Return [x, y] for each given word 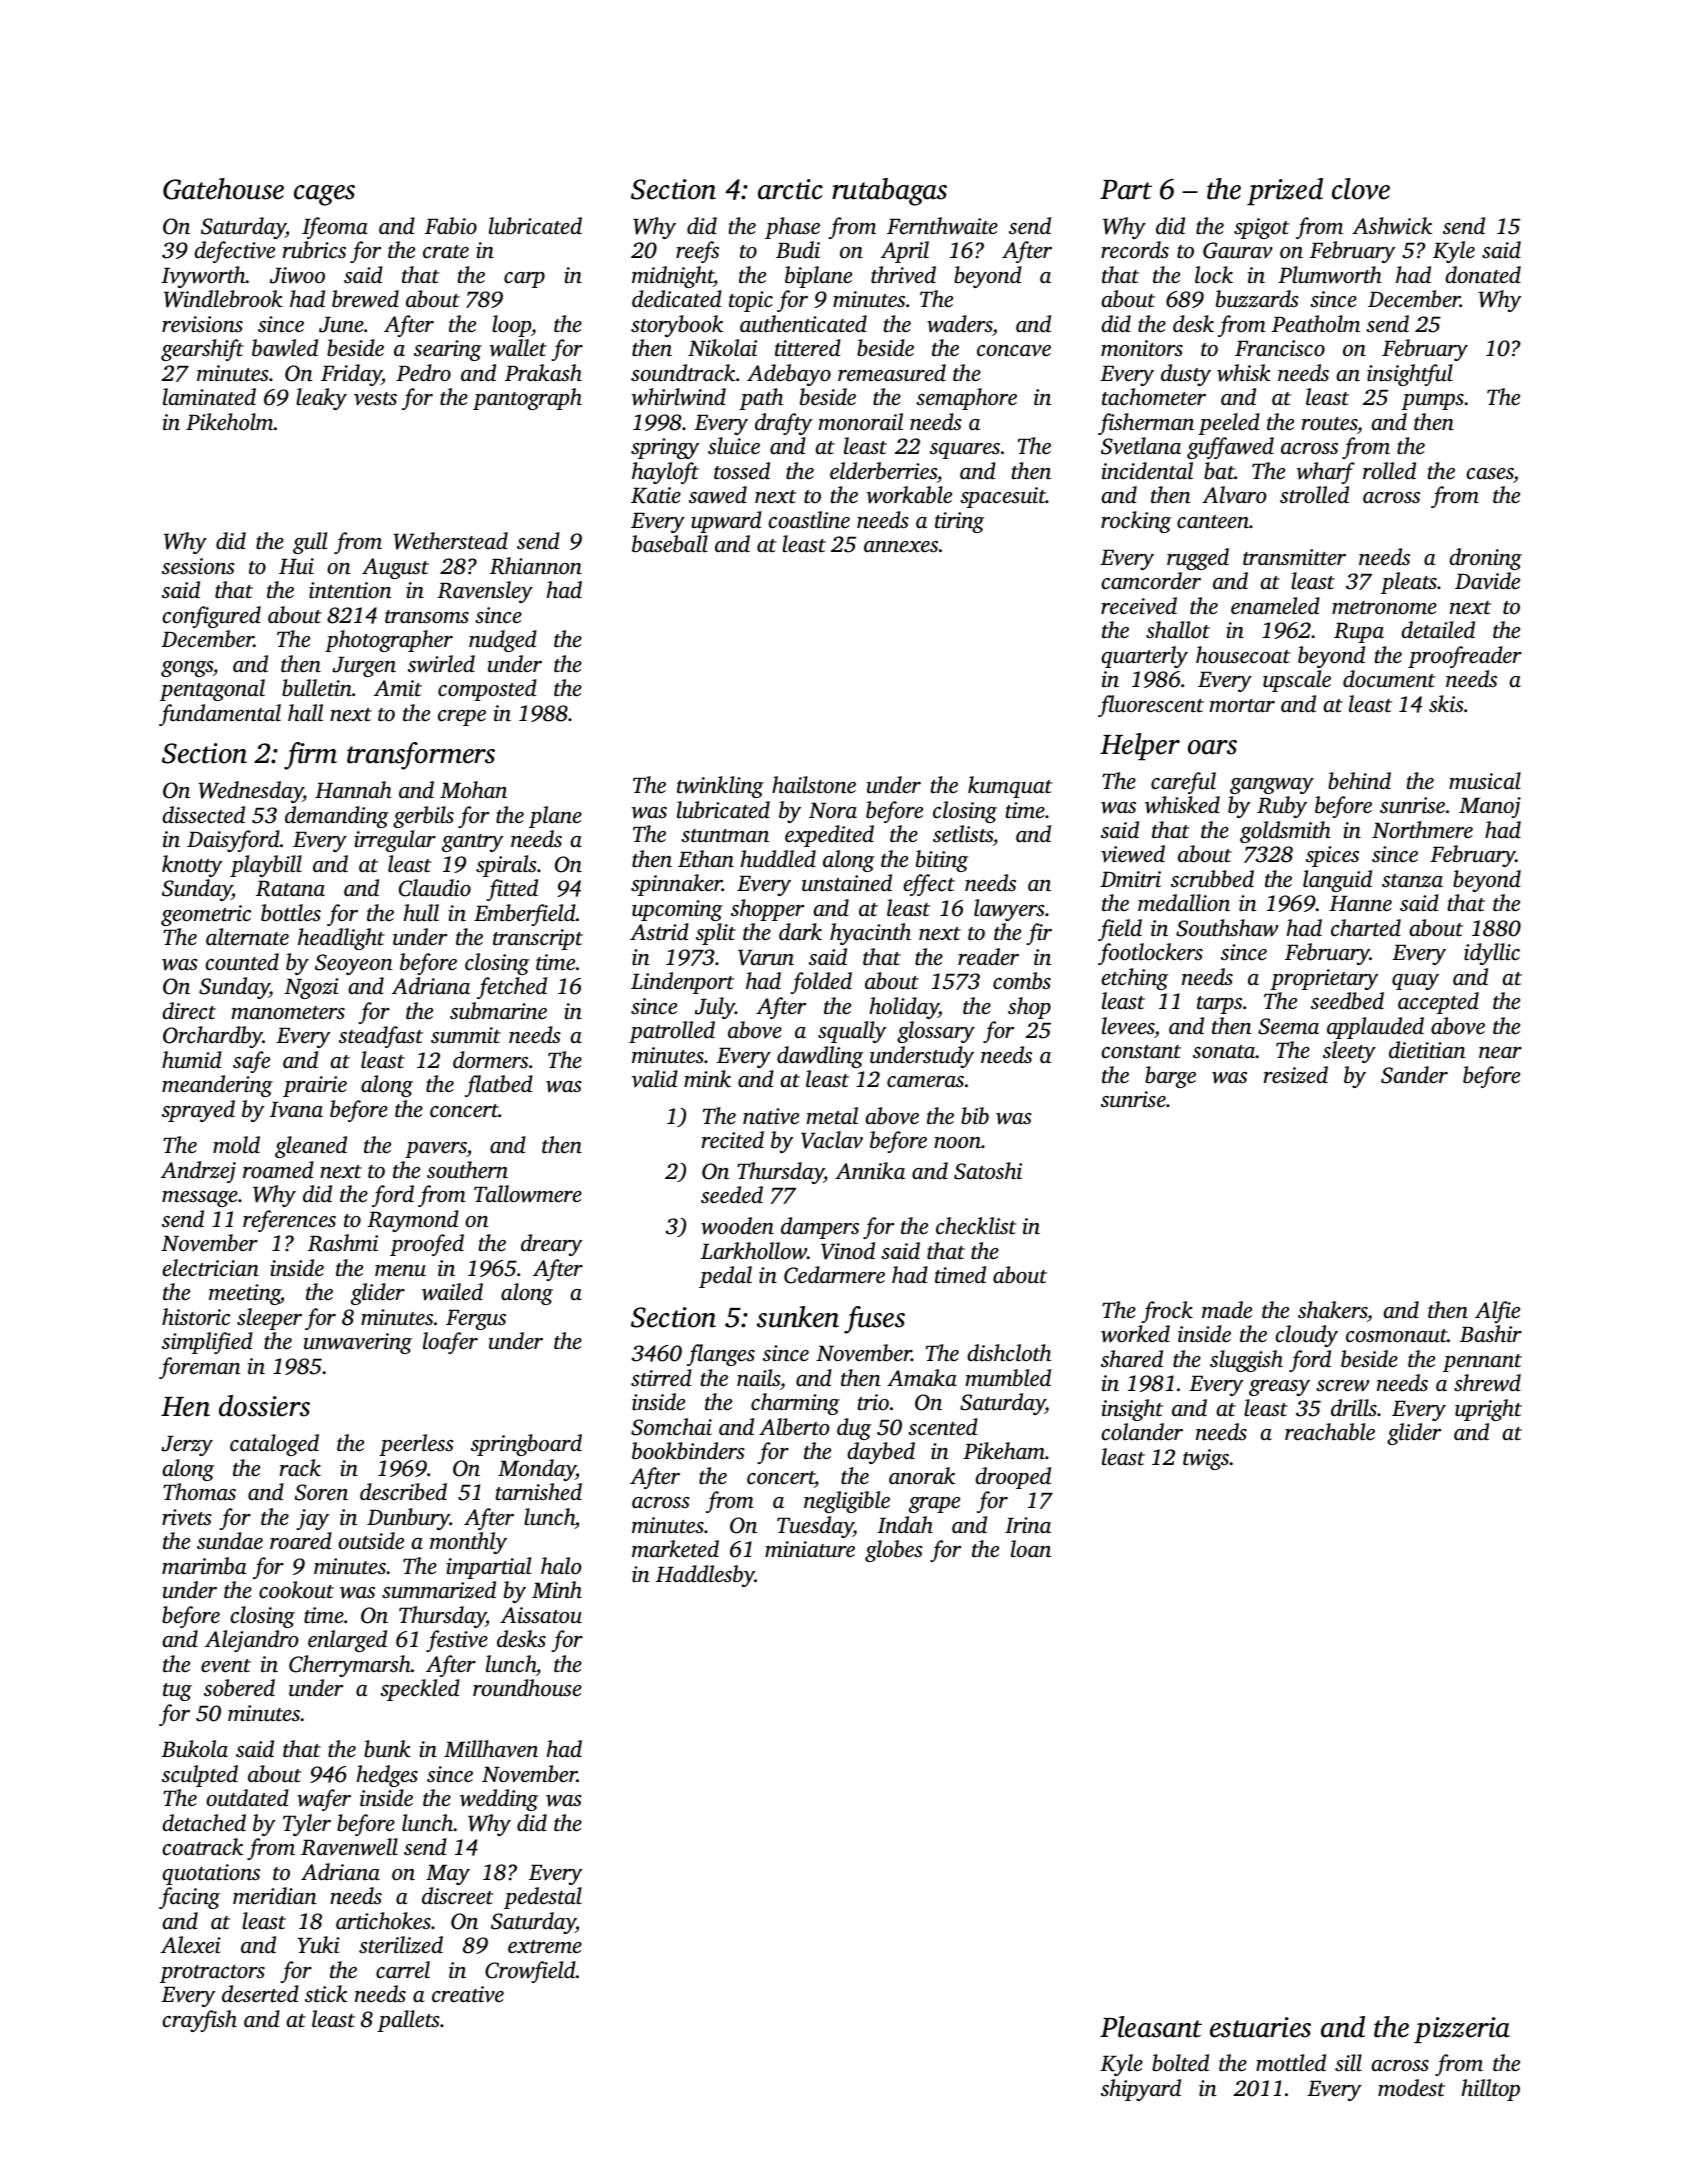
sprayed [198, 1111]
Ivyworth [203, 277]
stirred [661, 1378]
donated [1483, 275]
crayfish [200, 2021]
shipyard [1141, 2090]
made [1227, 1309]
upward [726, 522]
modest [1411, 2088]
